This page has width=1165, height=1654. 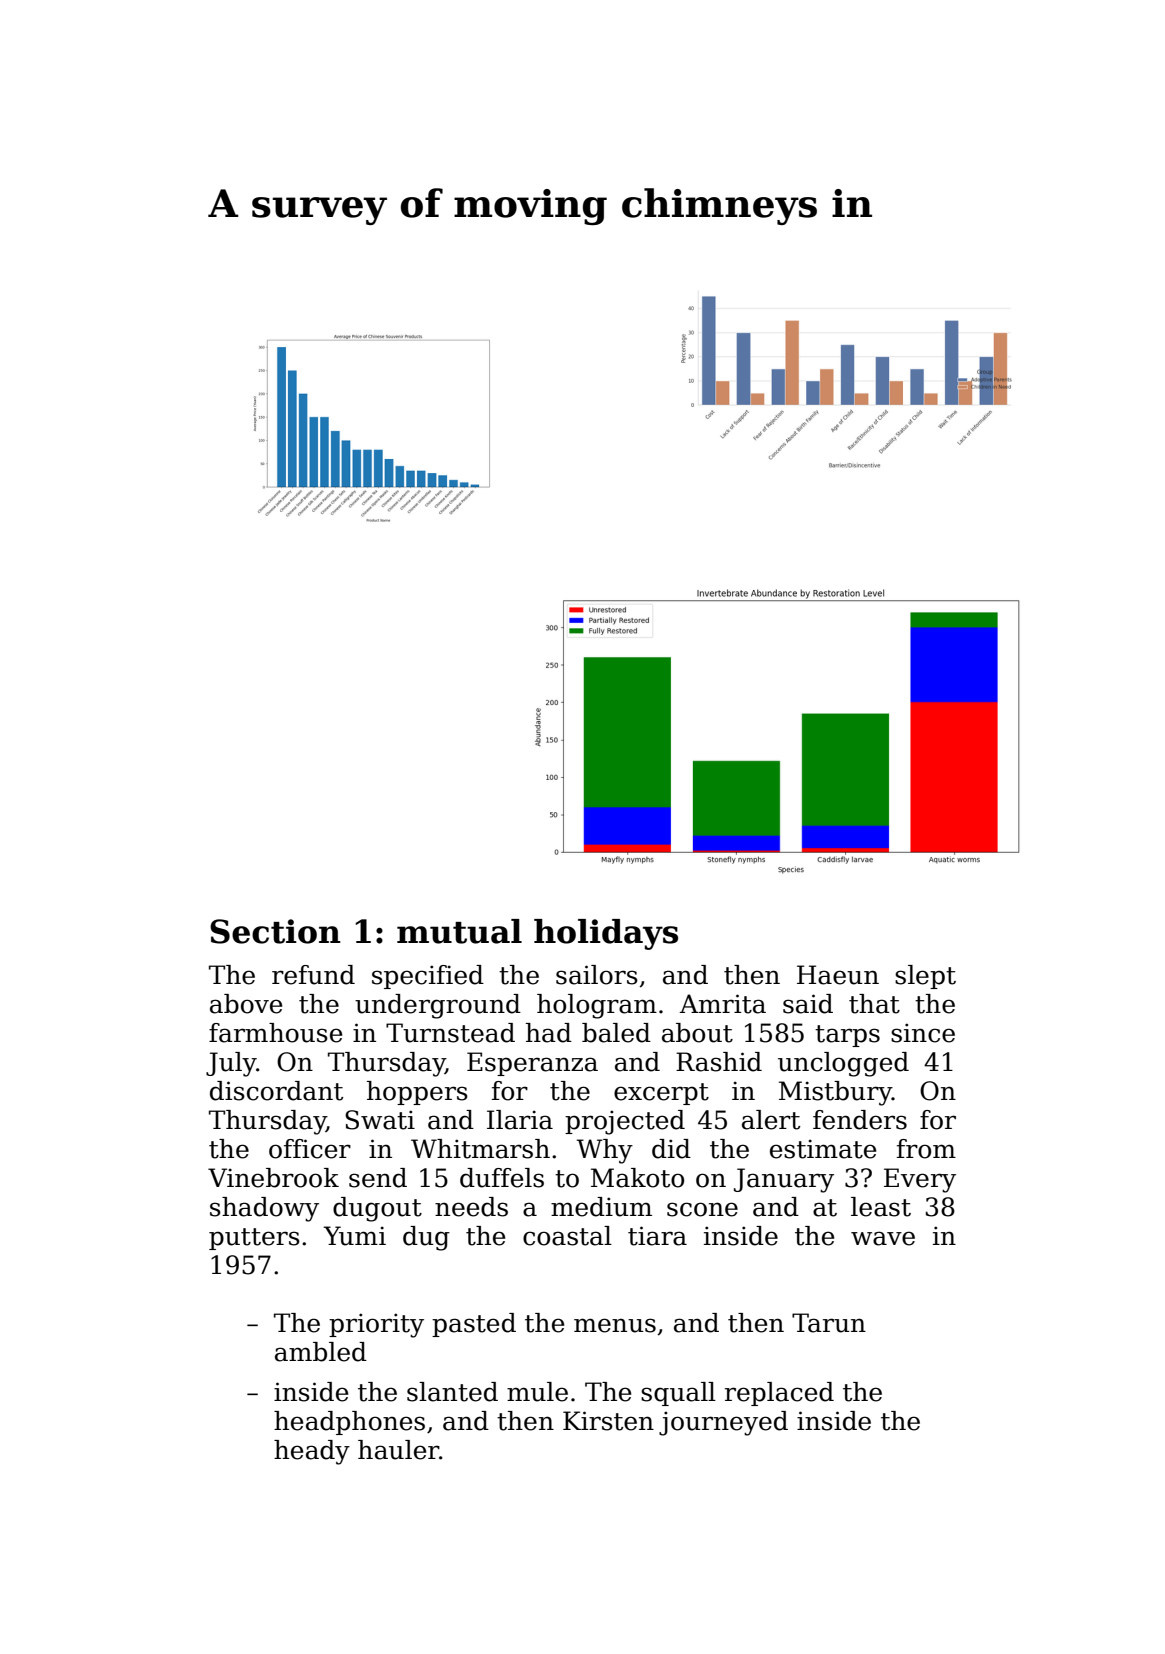 I want to click on Tarun, so click(x=829, y=1323).
